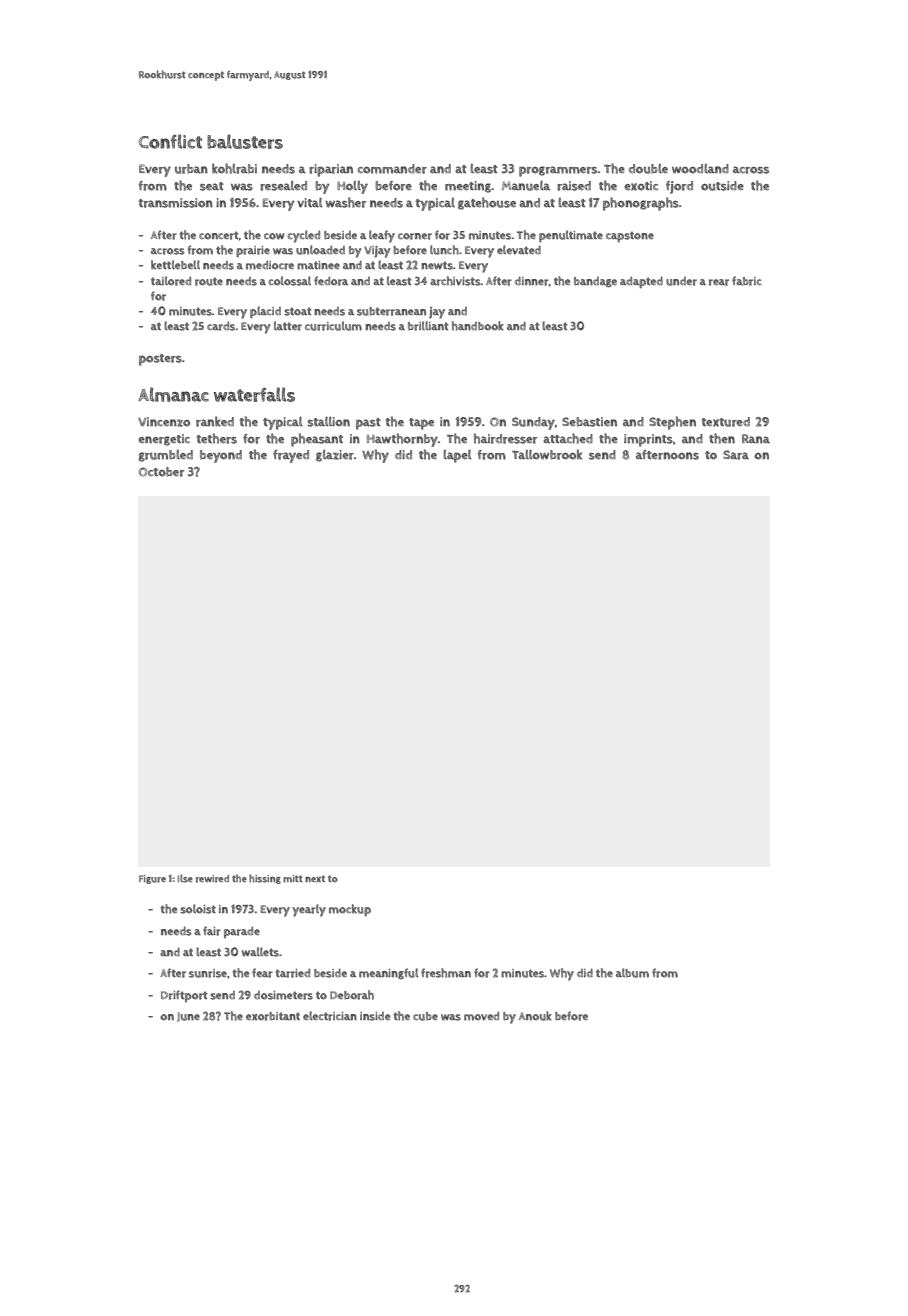 This page has height=1316, width=908. What do you see at coordinates (245, 141) in the page?
I see `balusters` at bounding box center [245, 141].
